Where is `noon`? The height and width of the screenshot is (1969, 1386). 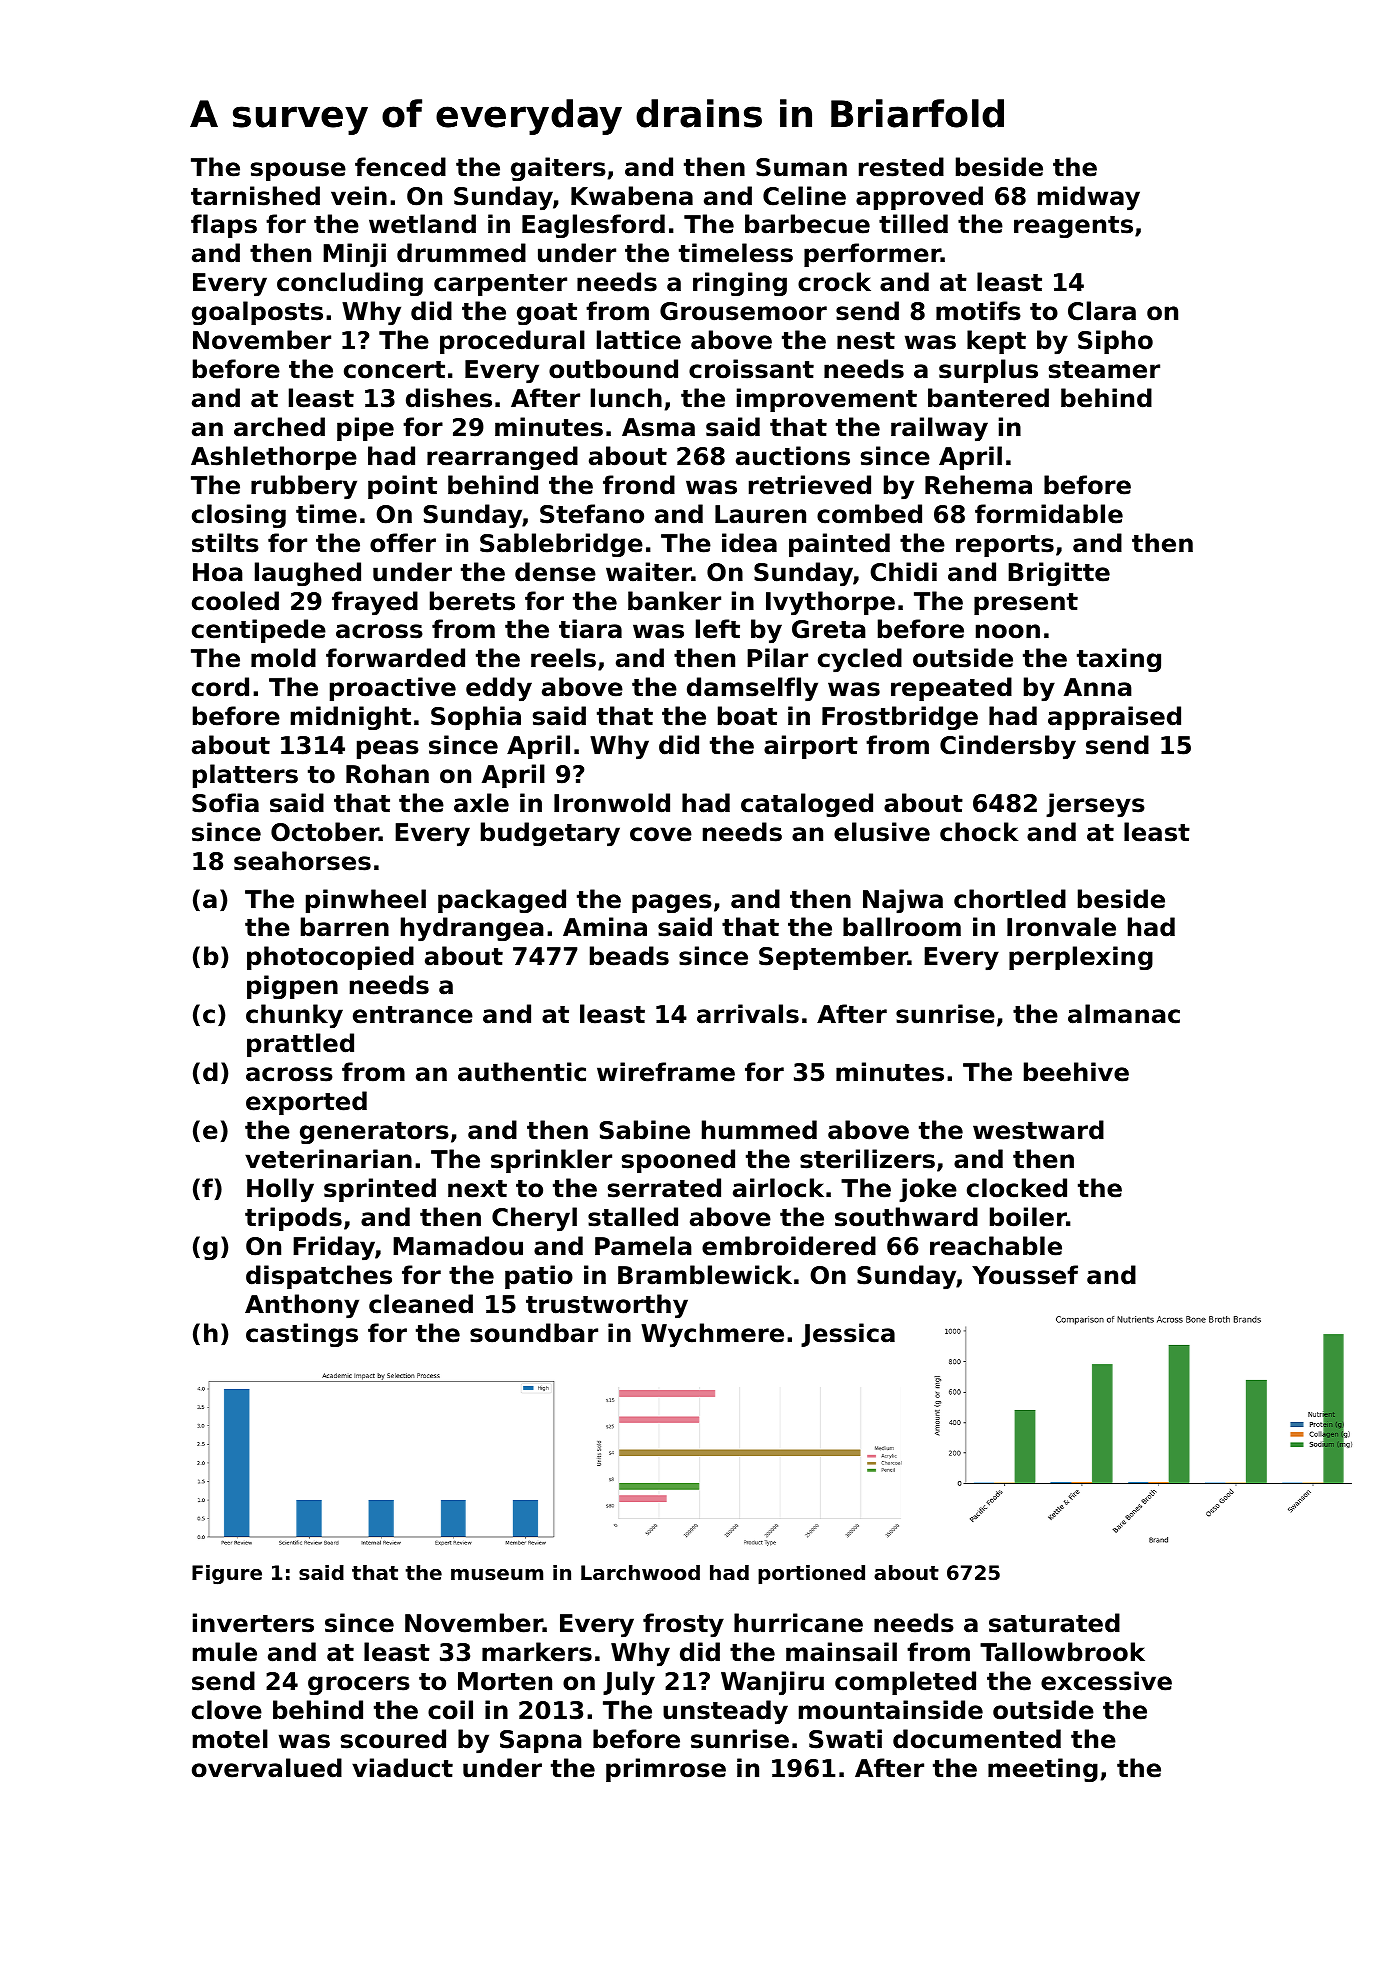 noon is located at coordinates (1008, 631).
